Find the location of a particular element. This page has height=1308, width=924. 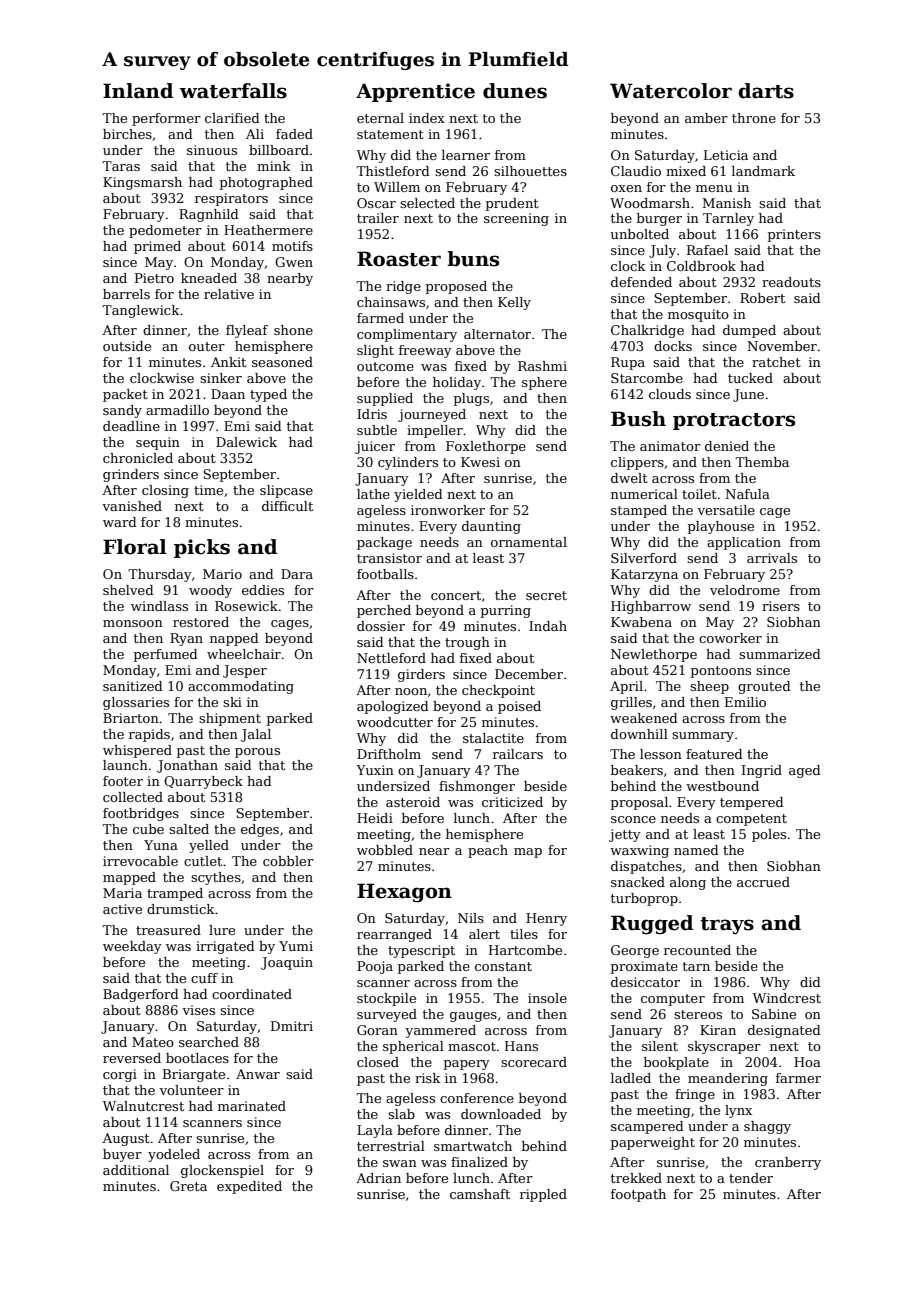

camshaft is located at coordinates (480, 1194).
